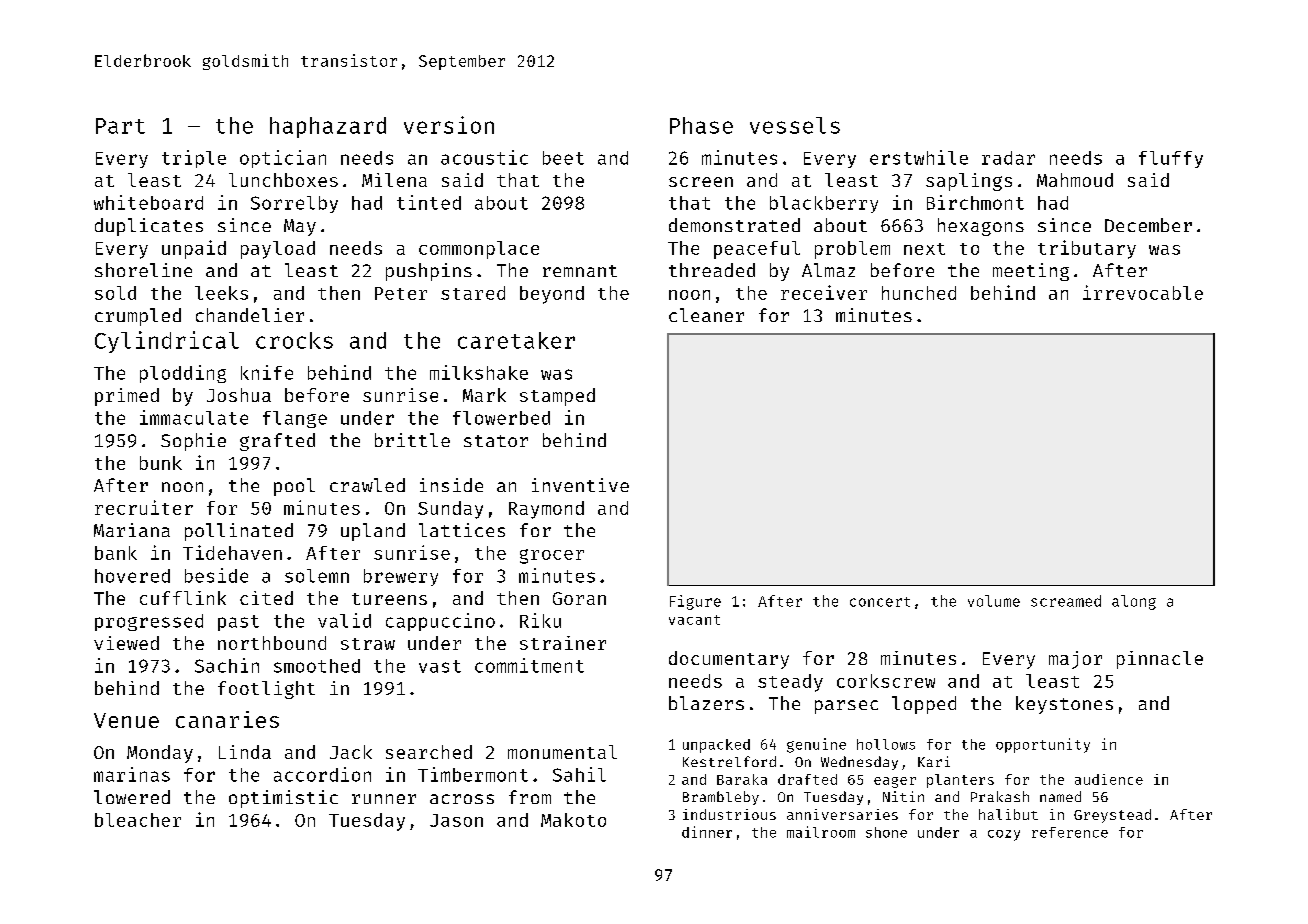  I want to click on Phase, so click(701, 125).
